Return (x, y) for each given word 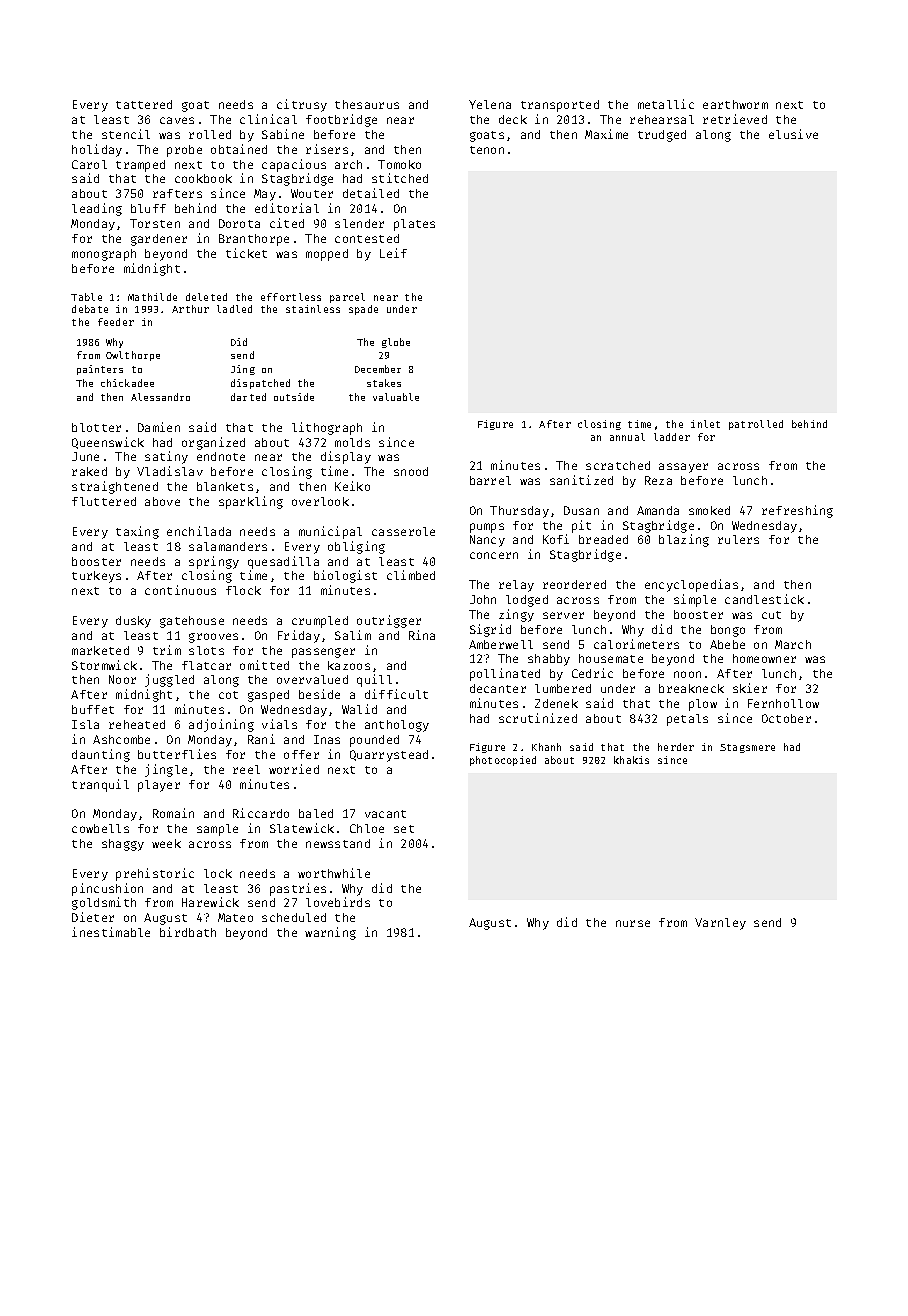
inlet (705, 424)
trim (167, 650)
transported (560, 106)
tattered (144, 104)
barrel (490, 480)
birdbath (188, 932)
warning (330, 933)
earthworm (735, 104)
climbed (411, 575)
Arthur (190, 309)
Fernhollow (783, 703)
